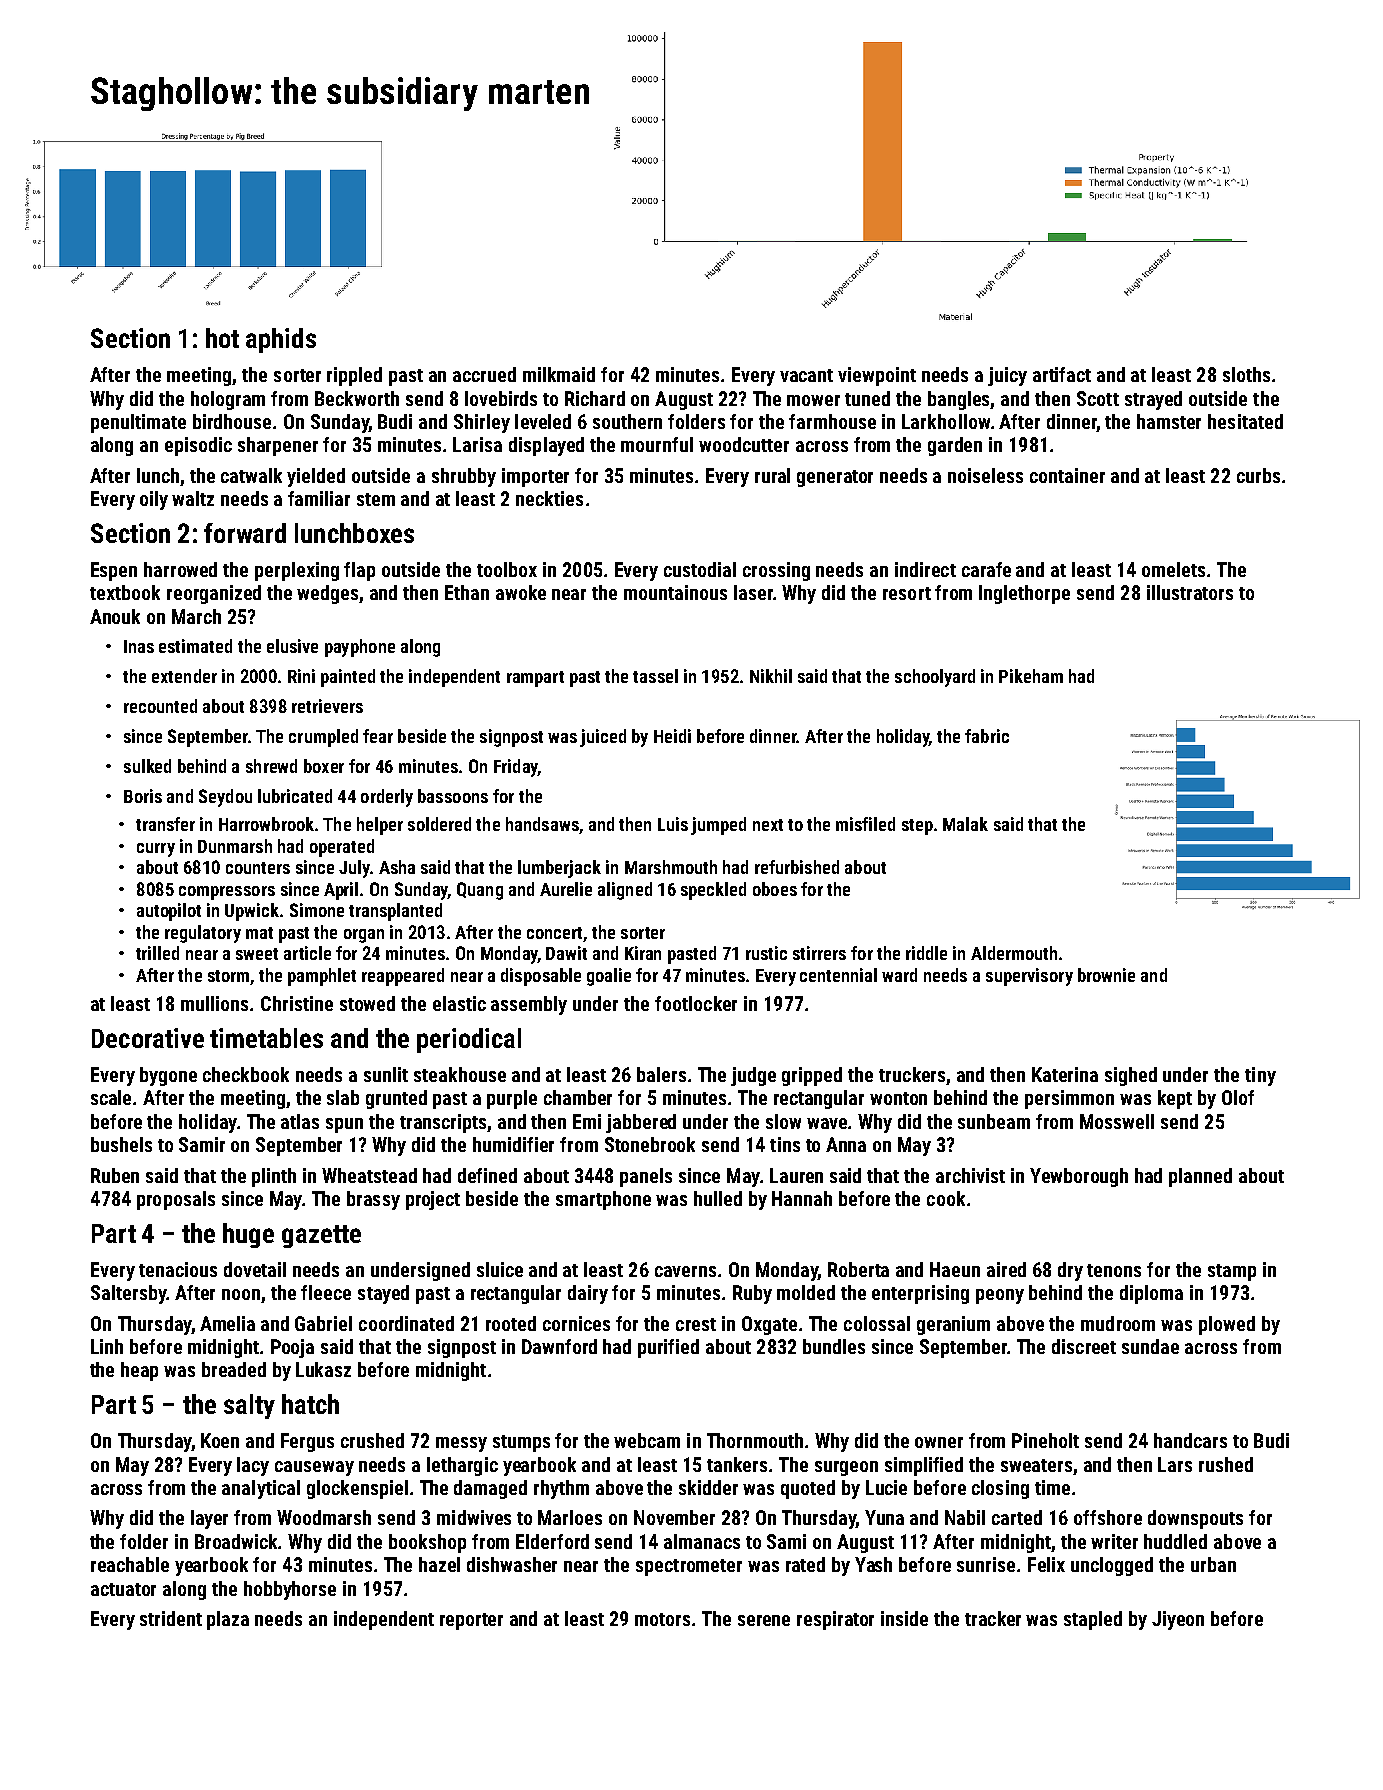 The image size is (1383, 1790). I want to click on wedges, so click(328, 594).
